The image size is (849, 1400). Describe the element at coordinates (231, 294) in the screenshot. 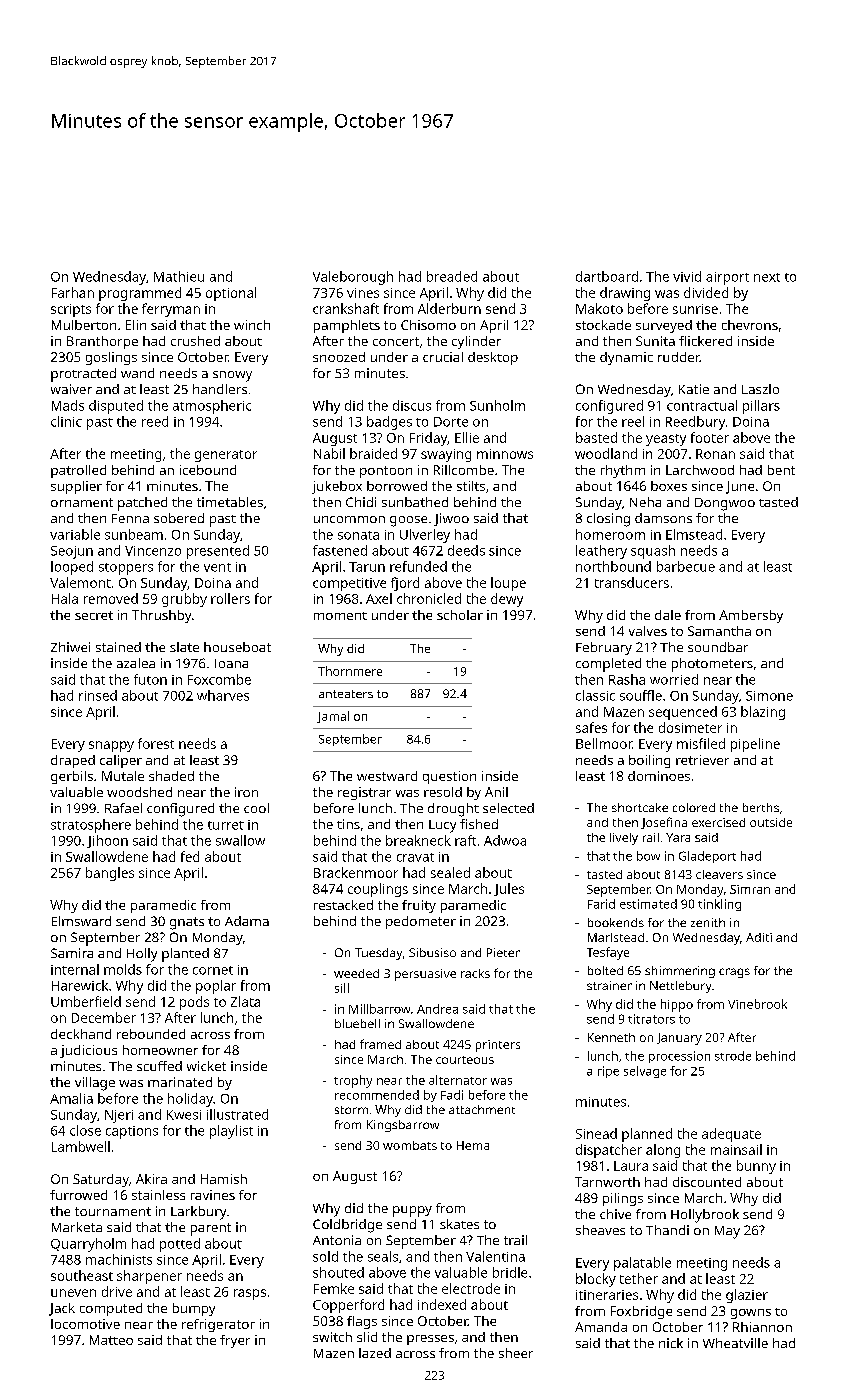

I see `optional` at that location.
